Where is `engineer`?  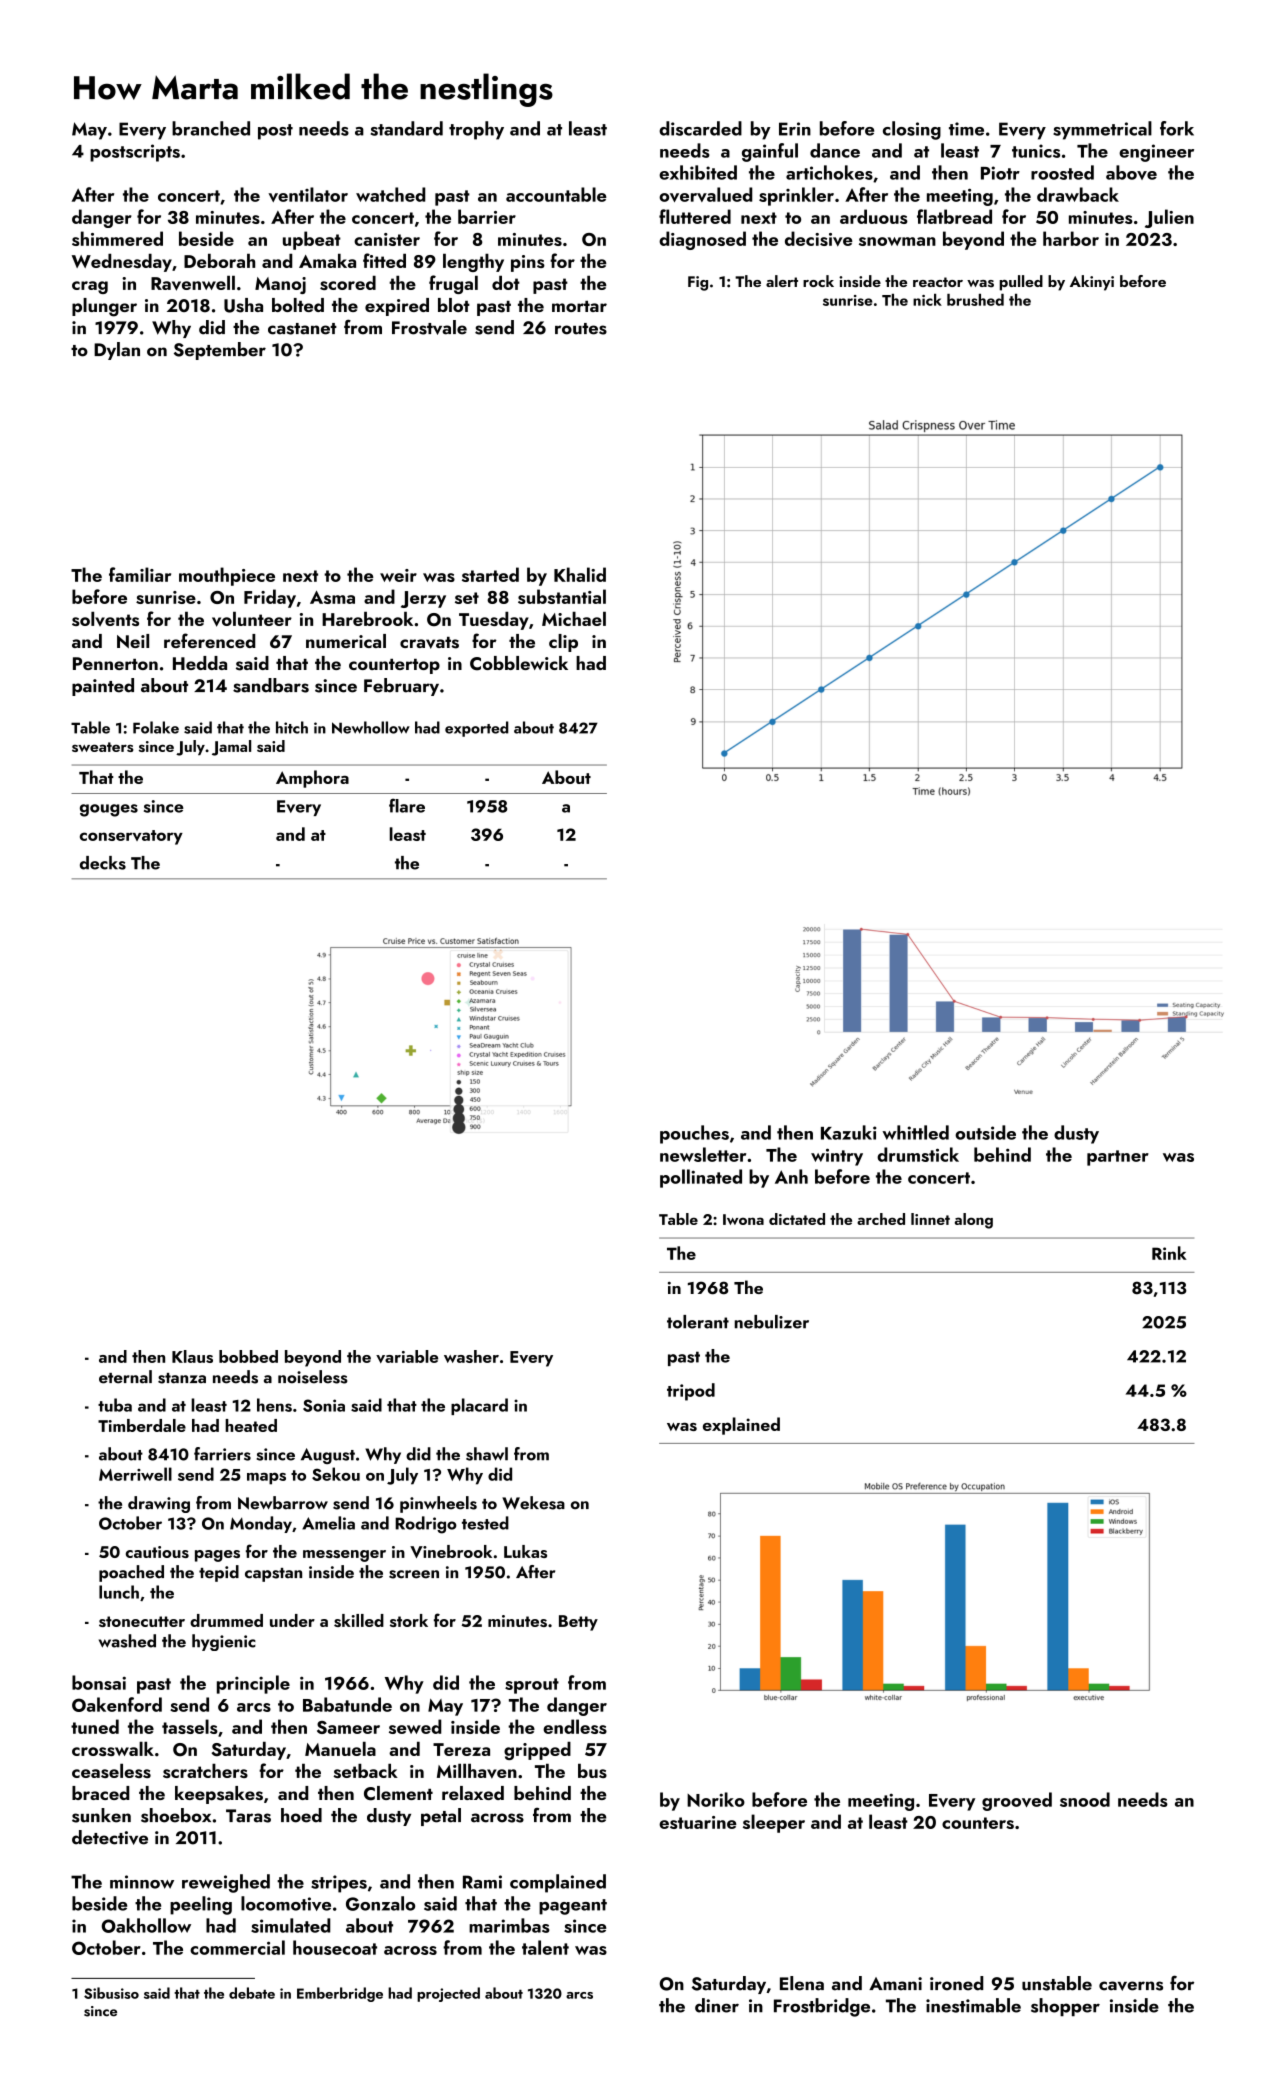
engineer is located at coordinates (1156, 153).
